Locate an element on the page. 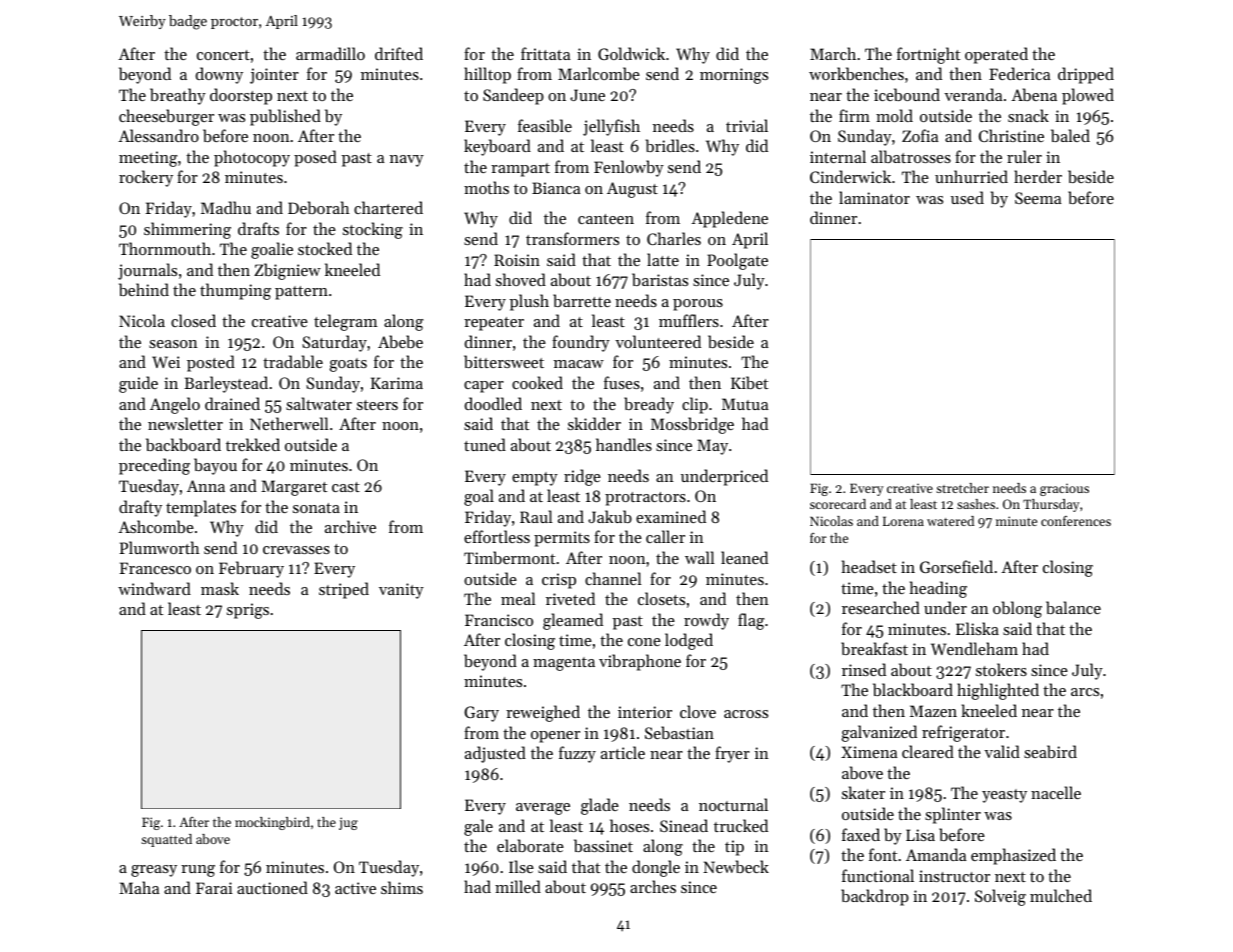 The width and height of the image is (1233, 952). Fenlowby is located at coordinates (629, 168).
